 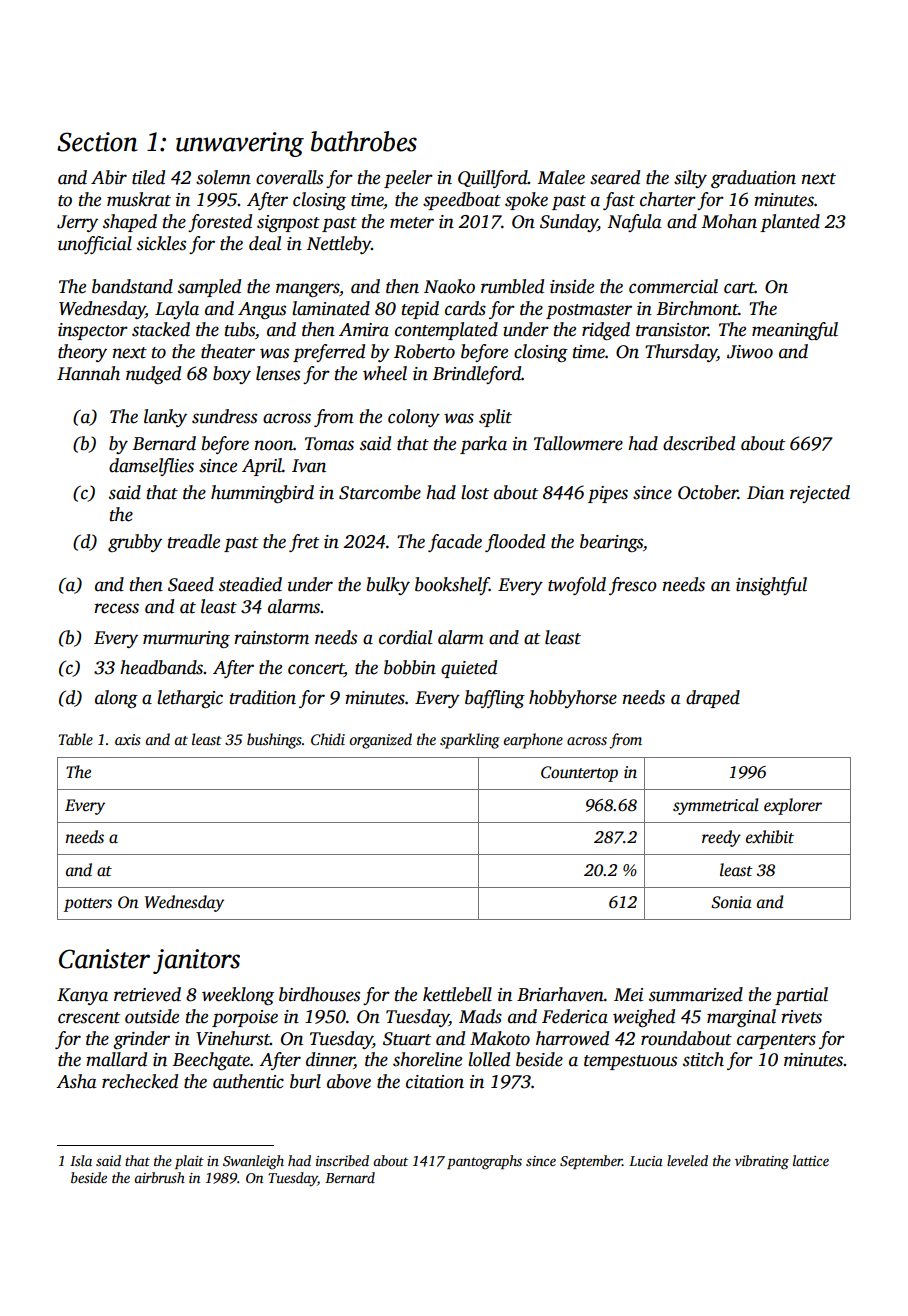 I want to click on bathrobes, so click(x=364, y=141).
